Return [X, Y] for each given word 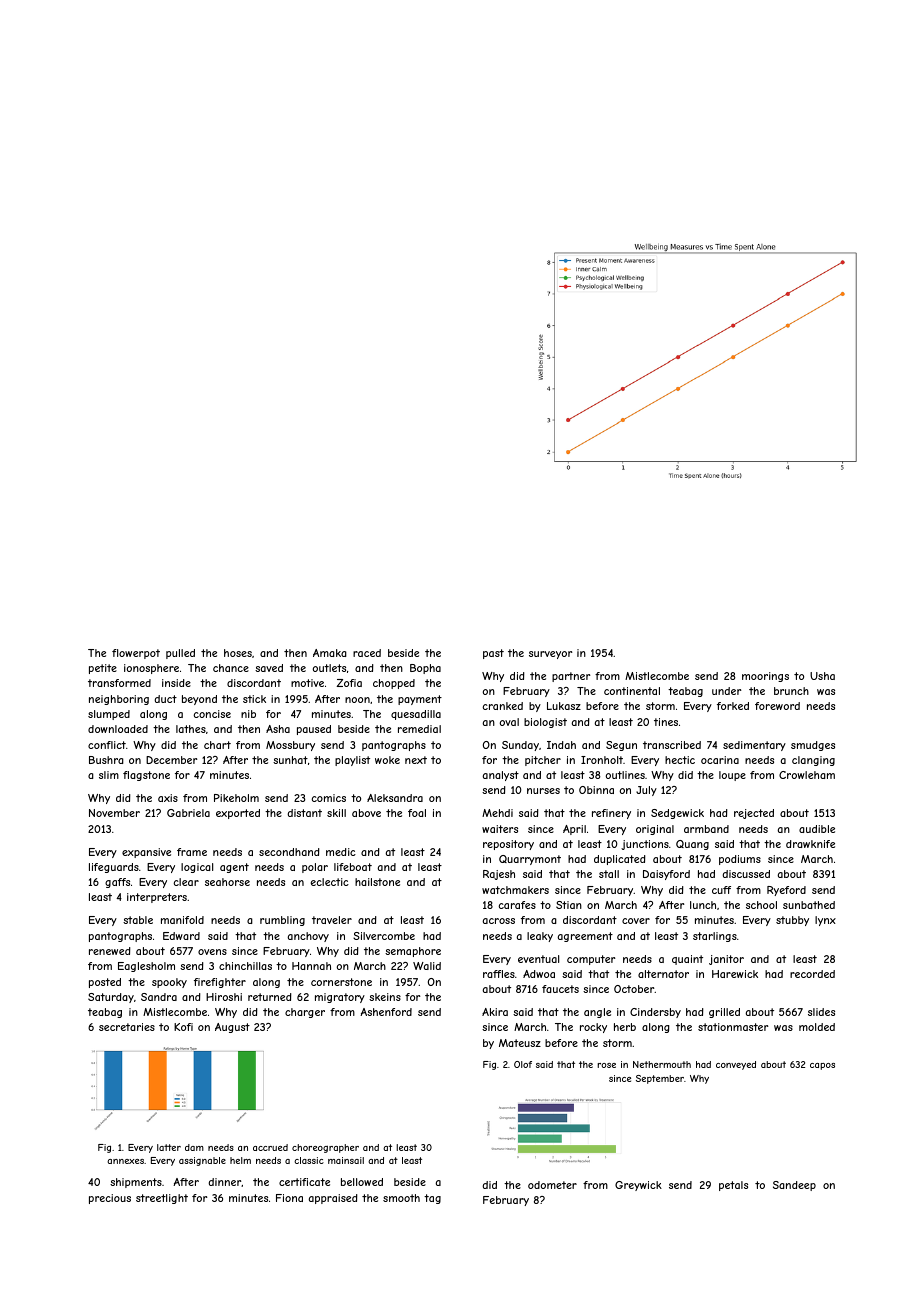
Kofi [183, 1027]
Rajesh [499, 875]
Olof [523, 1064]
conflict [107, 745]
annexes [125, 1161]
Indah [561, 745]
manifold [182, 920]
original [655, 830]
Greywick [638, 1186]
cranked [502, 706]
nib [248, 714]
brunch [791, 691]
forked [733, 706]
